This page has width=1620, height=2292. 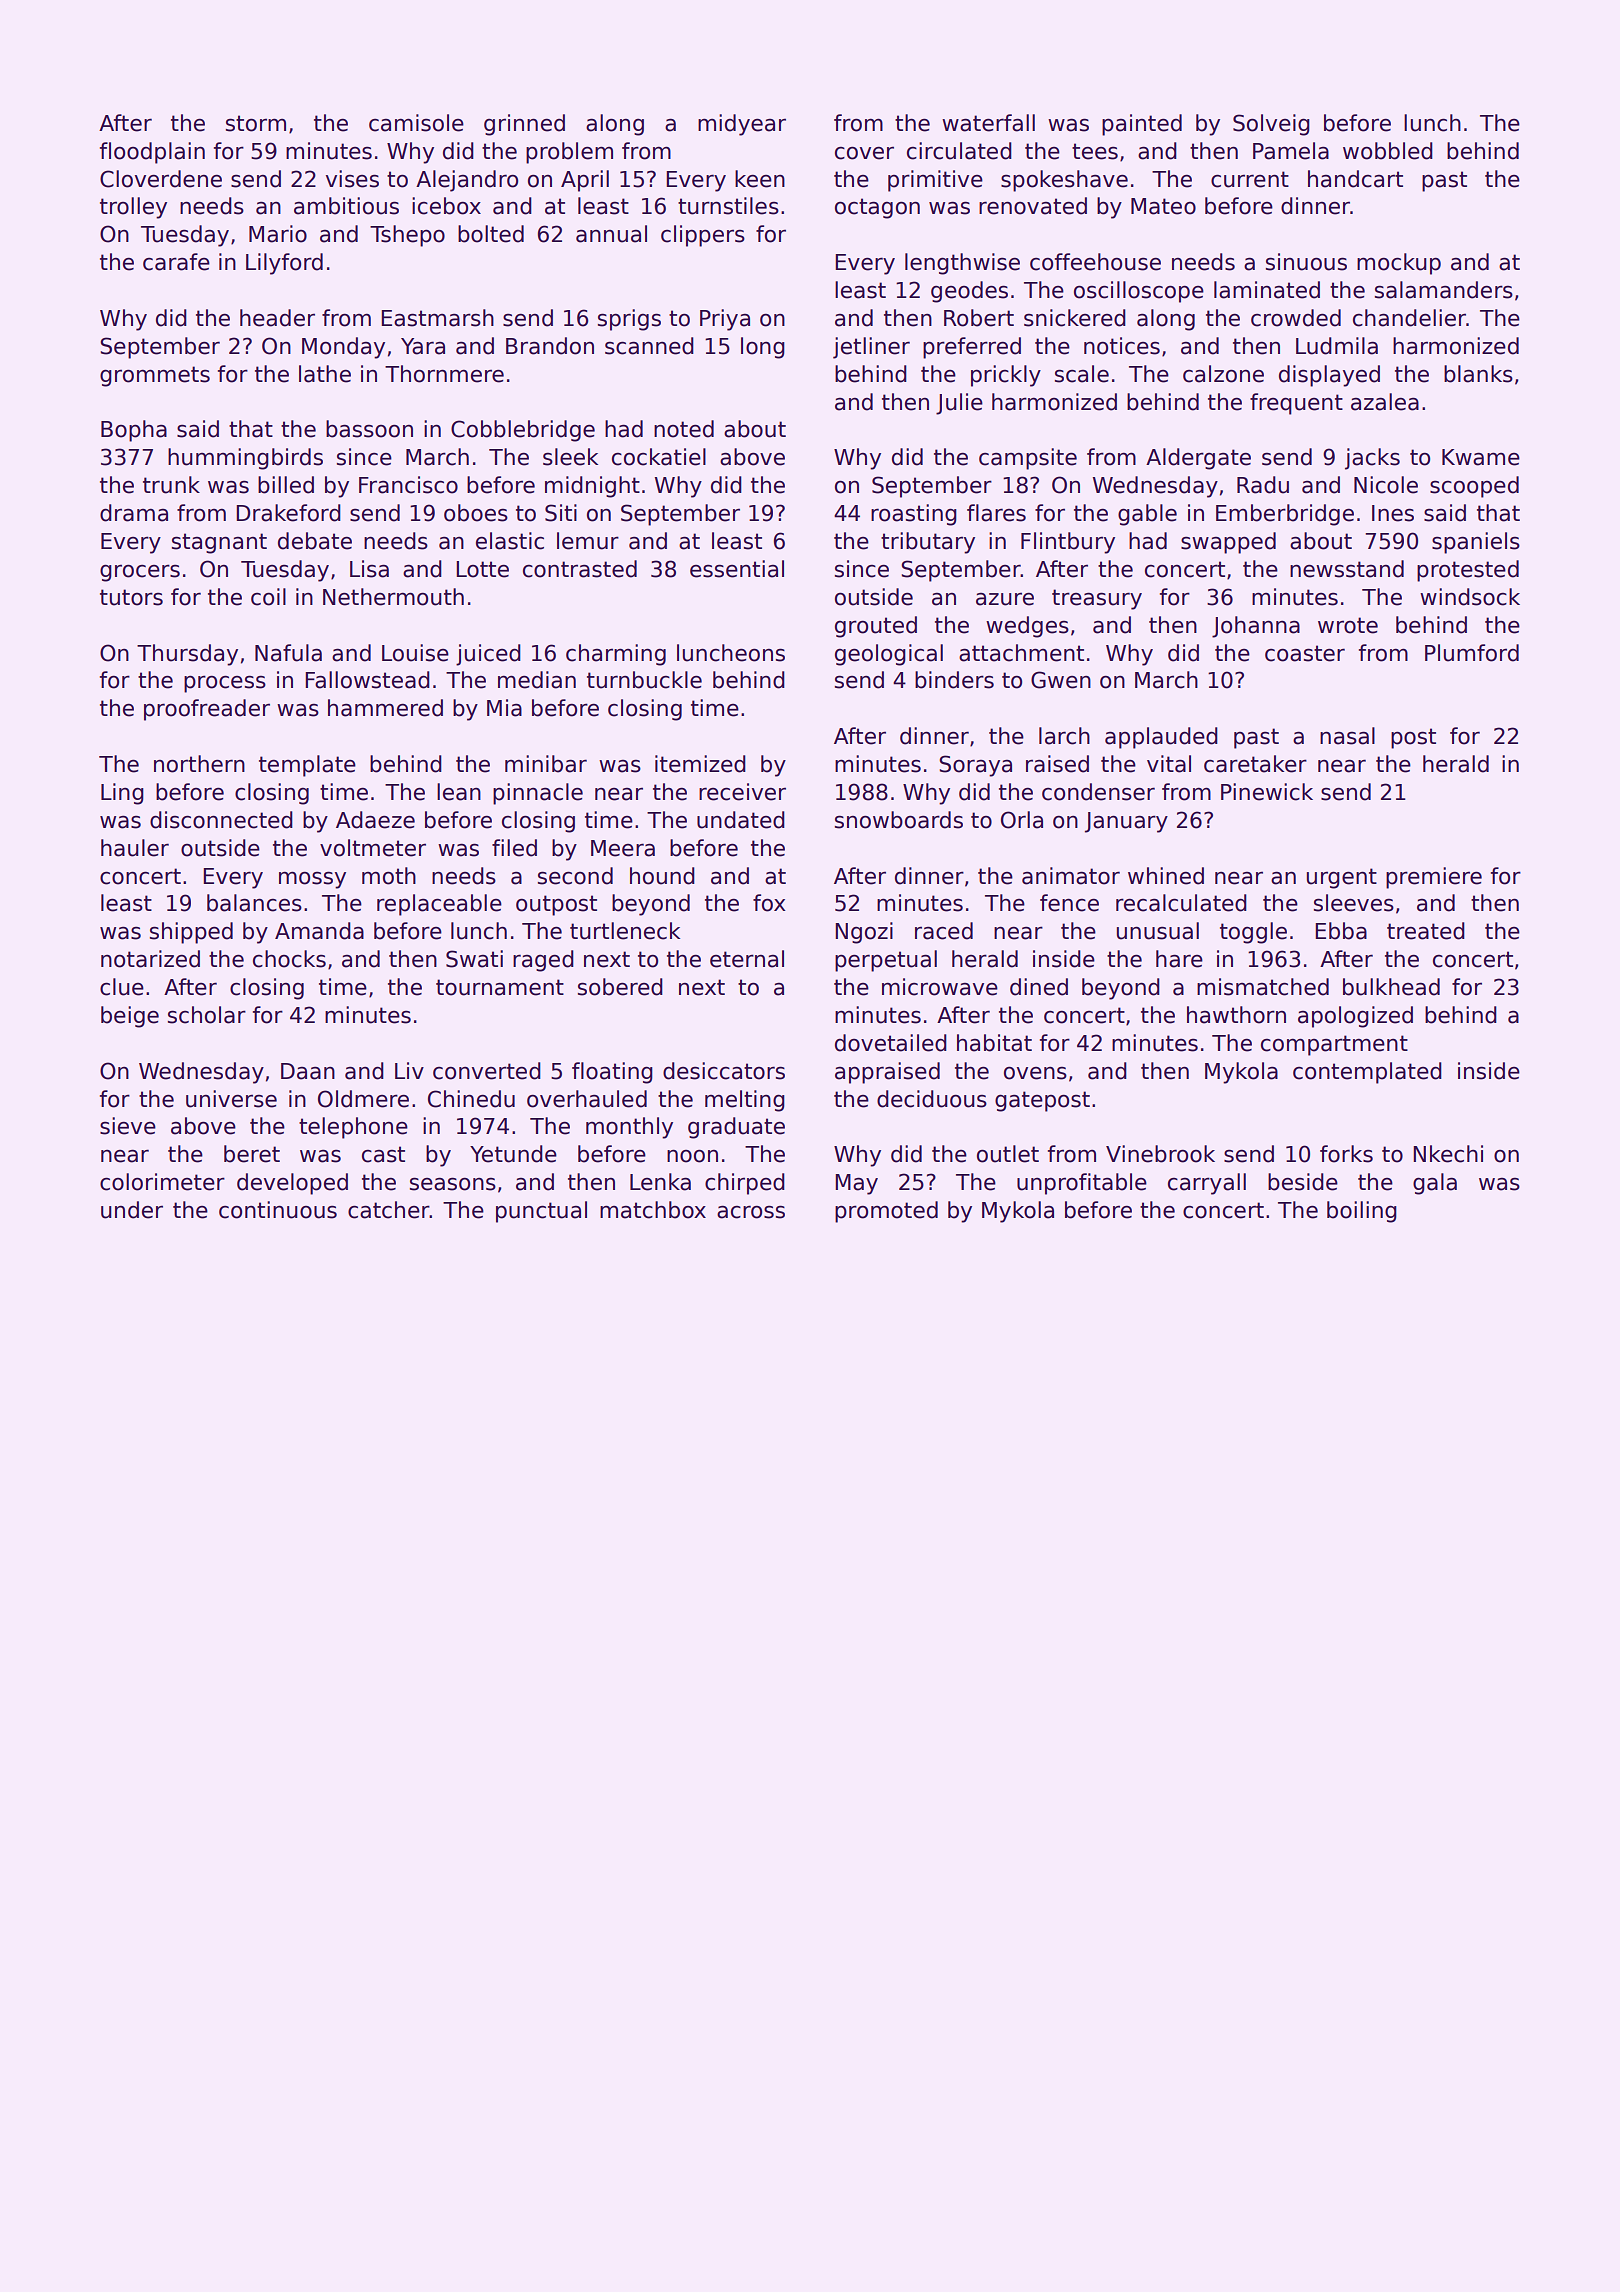 What do you see at coordinates (219, 543) in the page?
I see `stagnant` at bounding box center [219, 543].
